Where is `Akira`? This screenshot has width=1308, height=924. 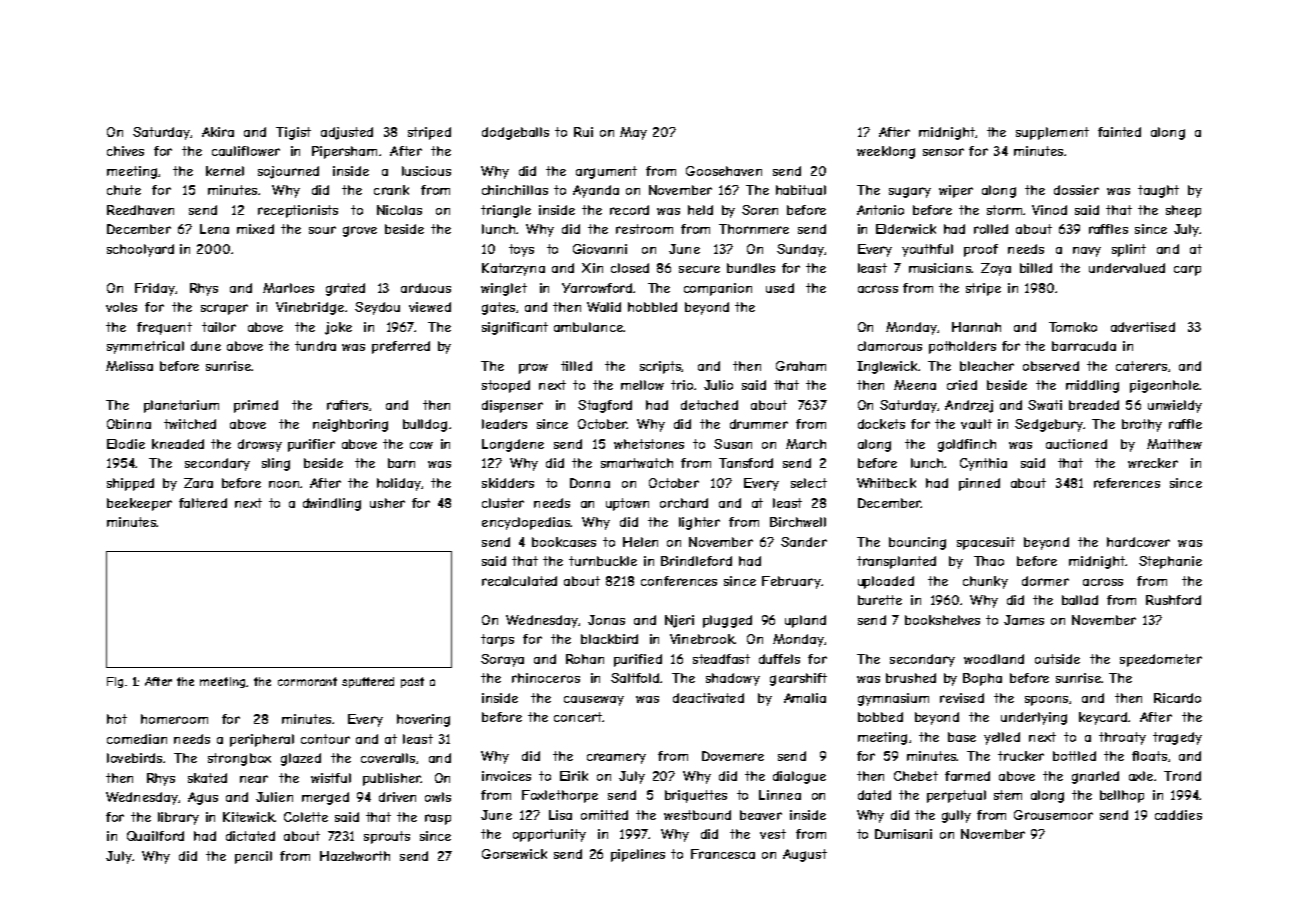
Akira is located at coordinates (218, 132).
